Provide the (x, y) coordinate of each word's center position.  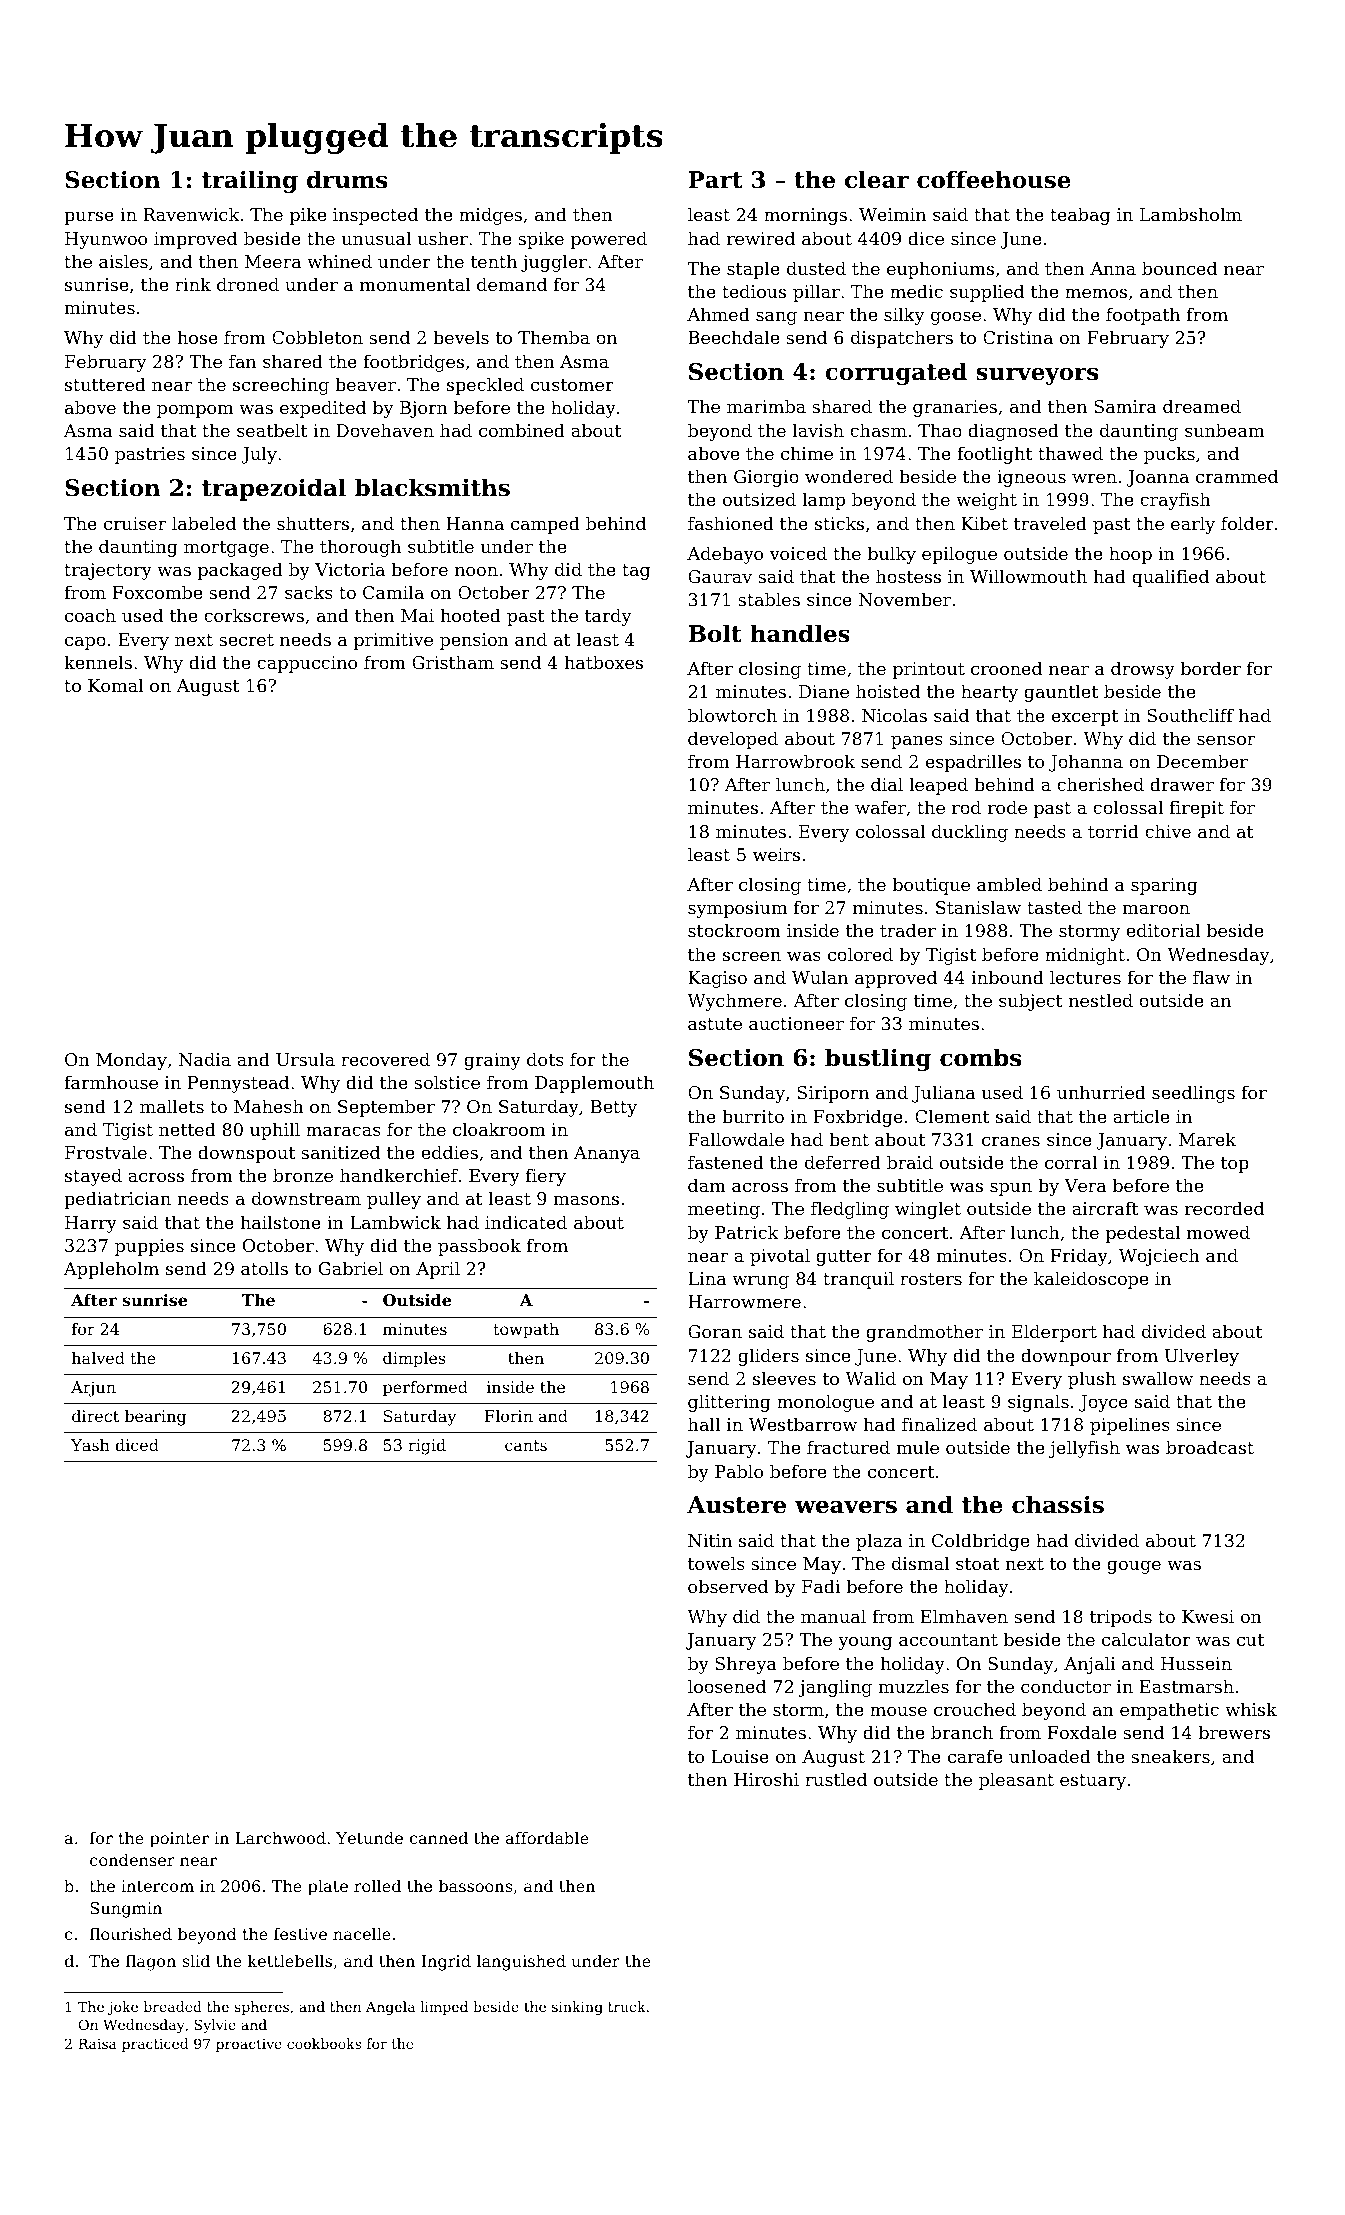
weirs (776, 854)
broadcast (1210, 1447)
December (1202, 761)
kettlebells (290, 1960)
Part (715, 180)
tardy (608, 617)
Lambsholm (1191, 214)
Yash (90, 1445)
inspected (375, 216)
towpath (526, 1331)
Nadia (205, 1059)
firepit (1196, 809)
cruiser (135, 523)
